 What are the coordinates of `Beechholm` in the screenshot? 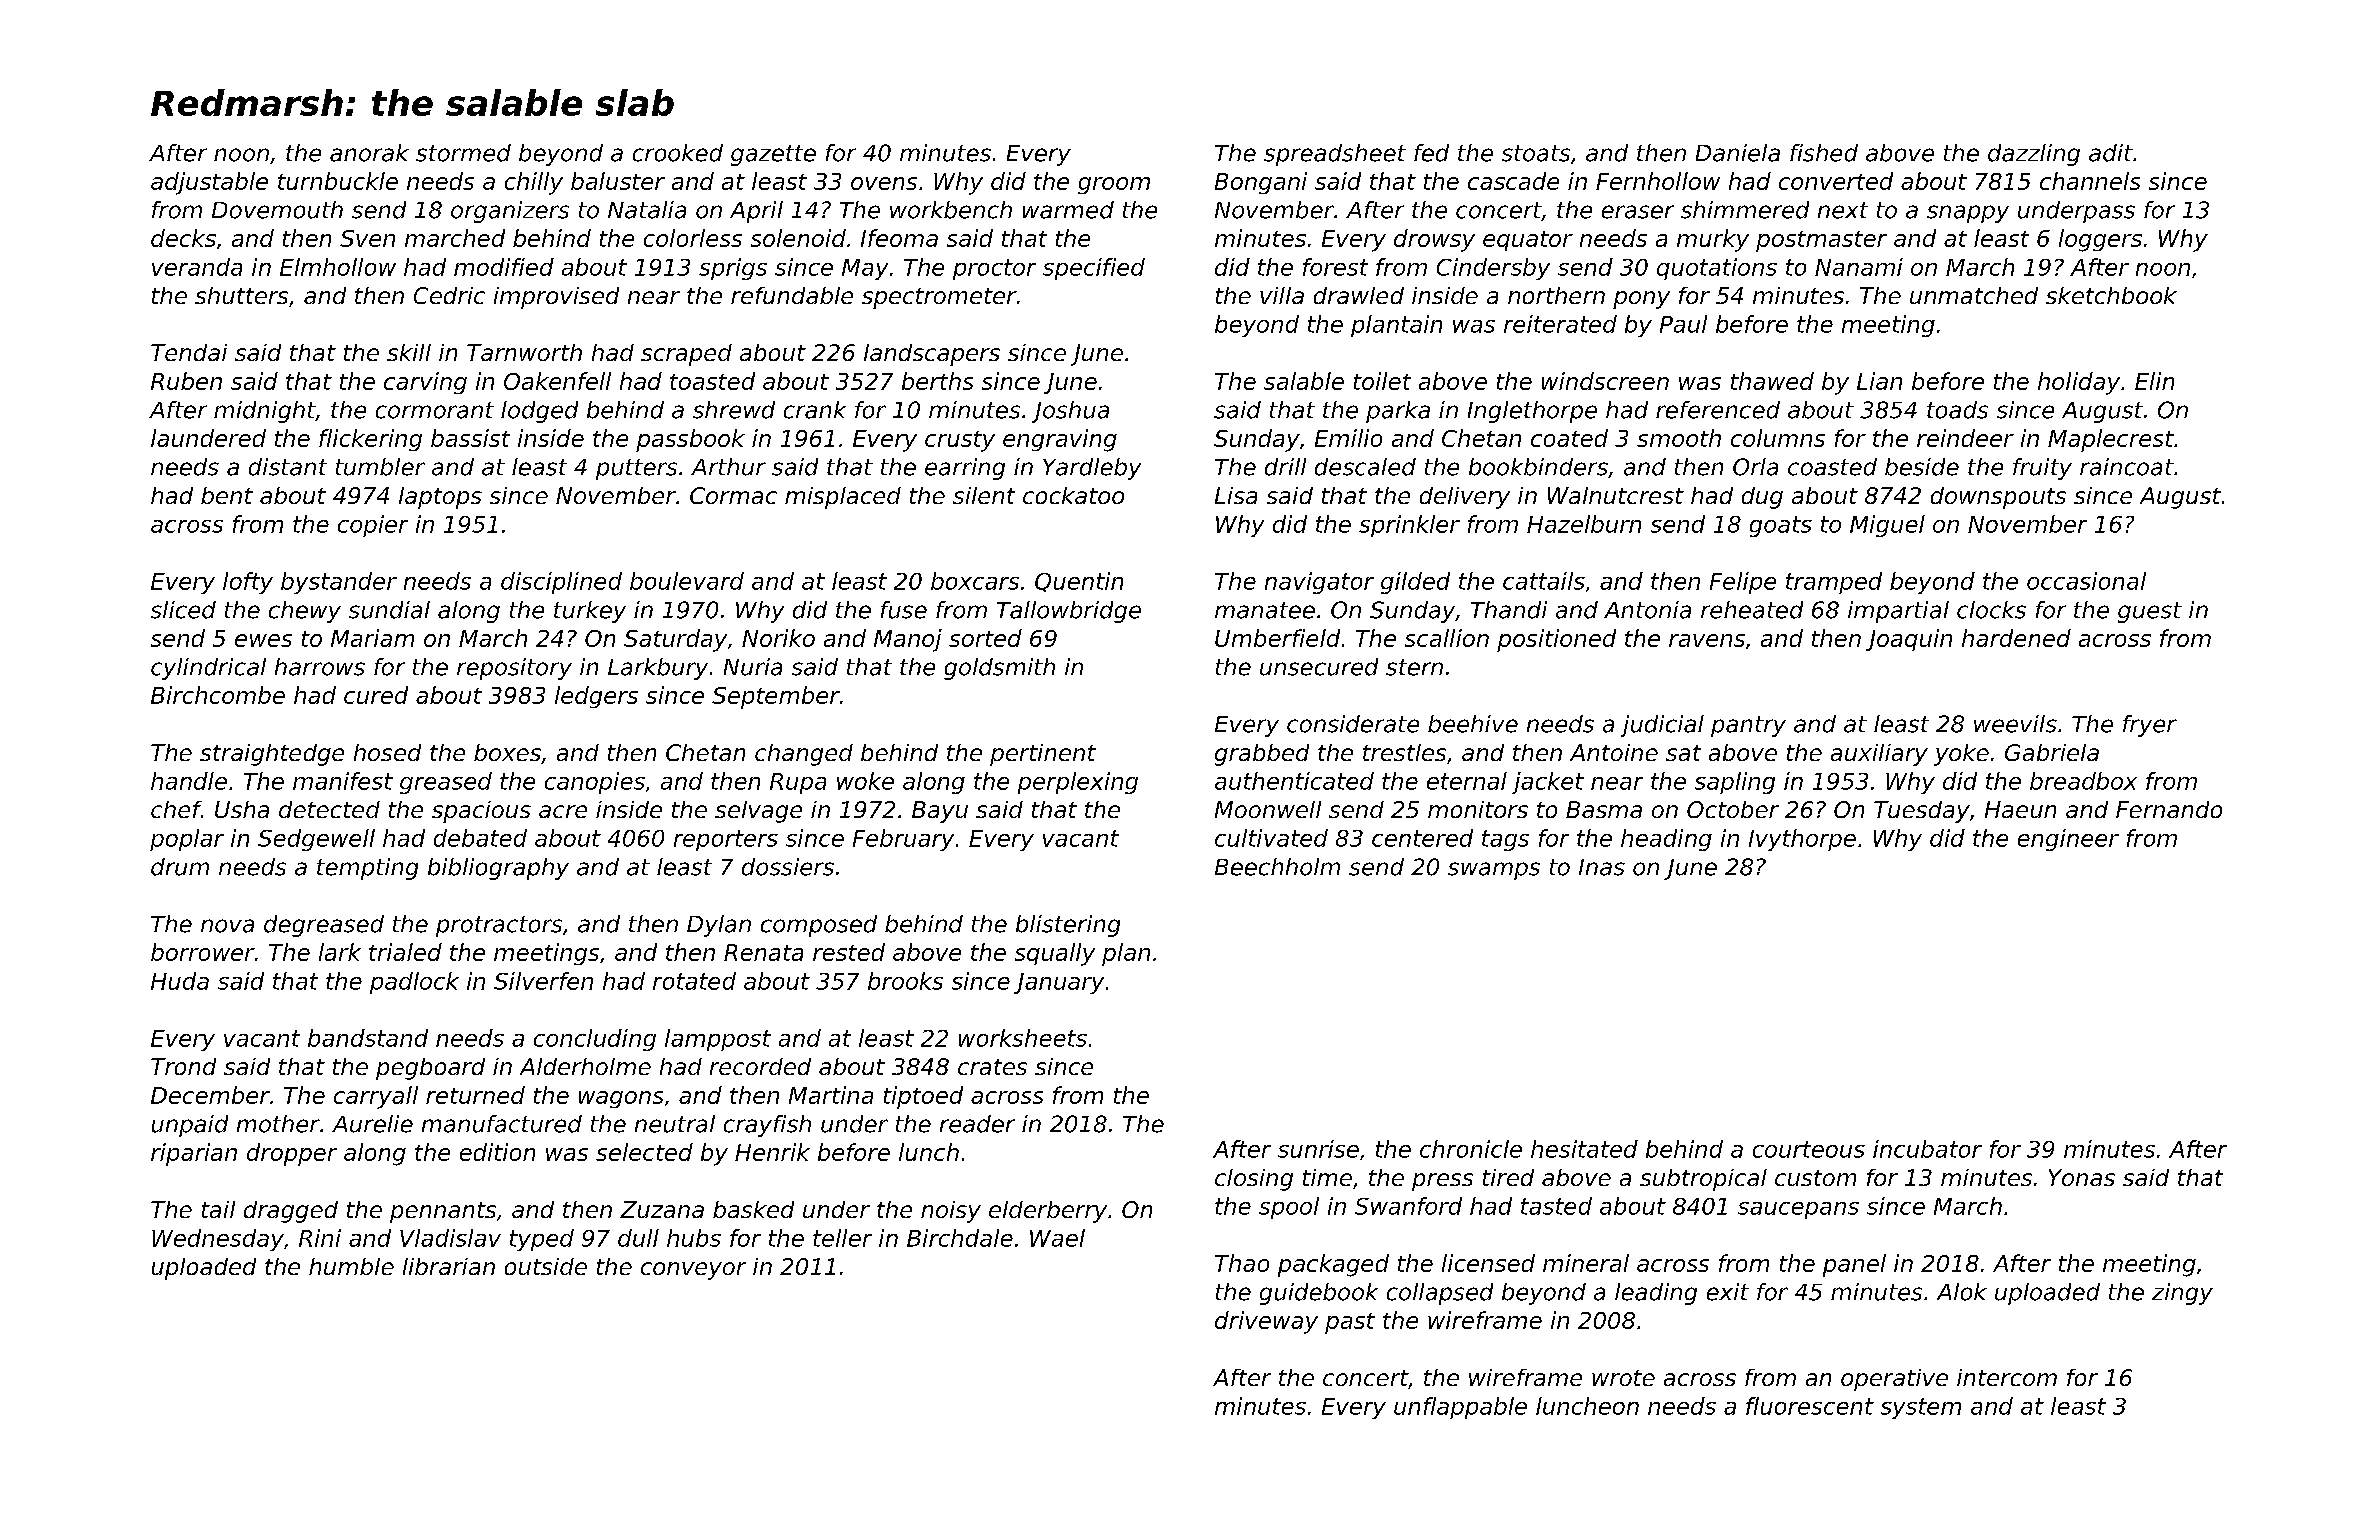 It's located at (1277, 867).
